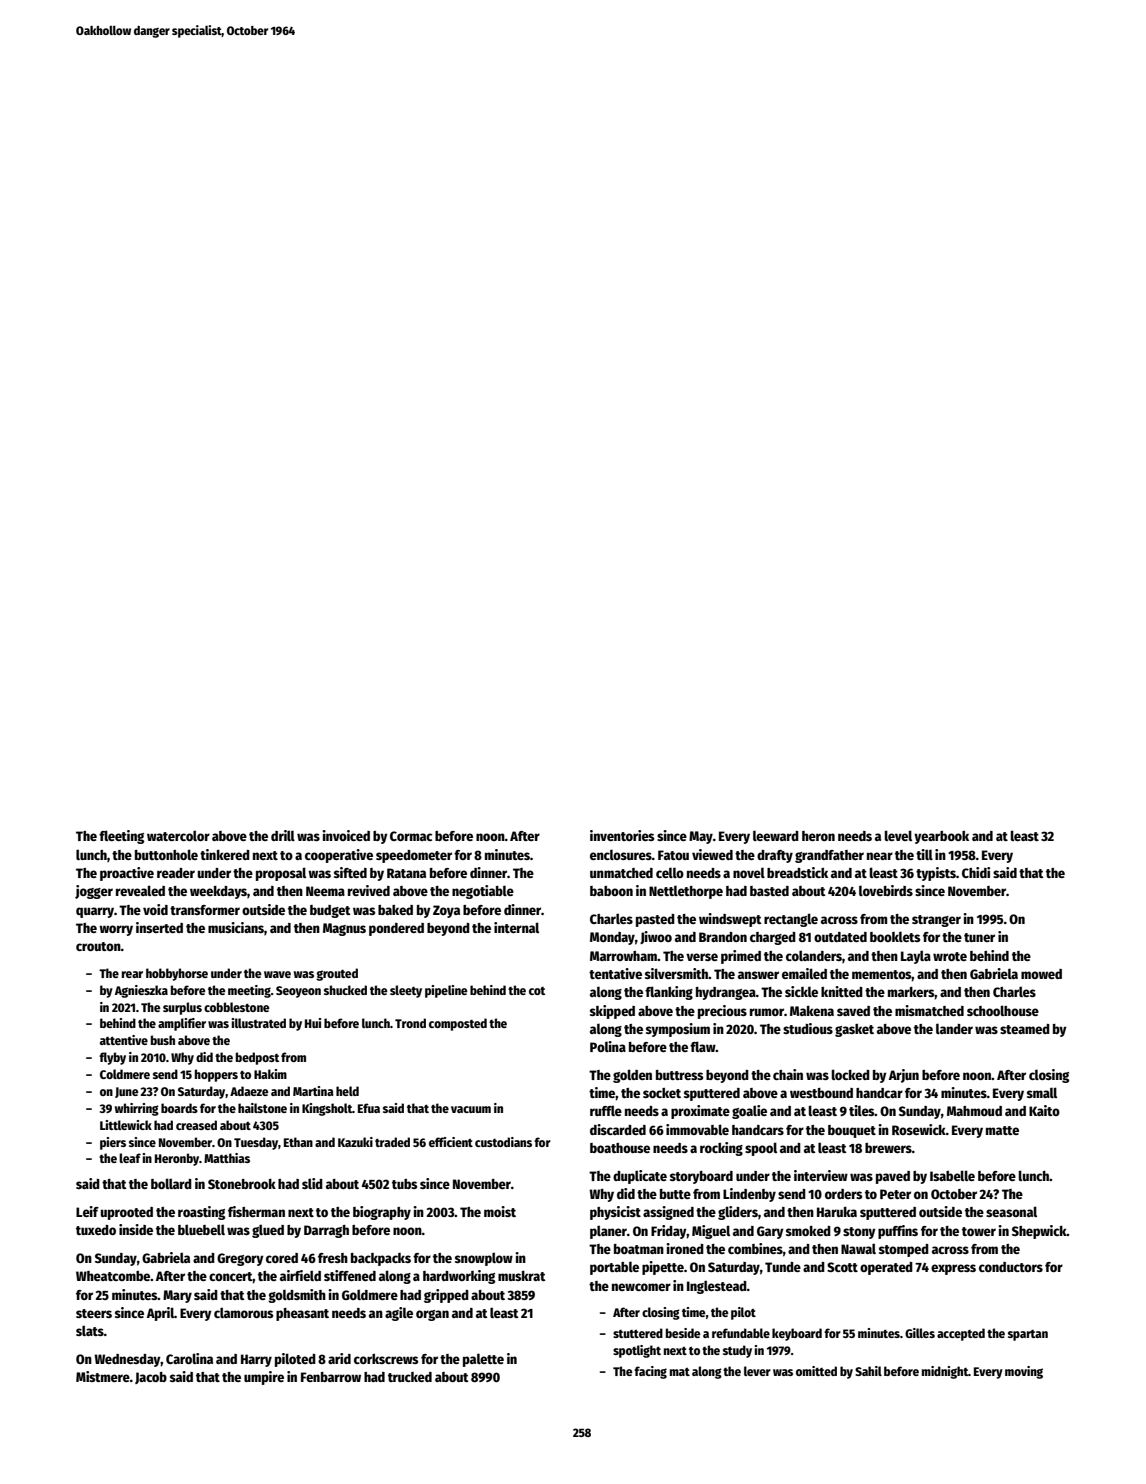 This document has width=1146, height=1484. Describe the element at coordinates (703, 1046) in the document. I see `flaw` at that location.
